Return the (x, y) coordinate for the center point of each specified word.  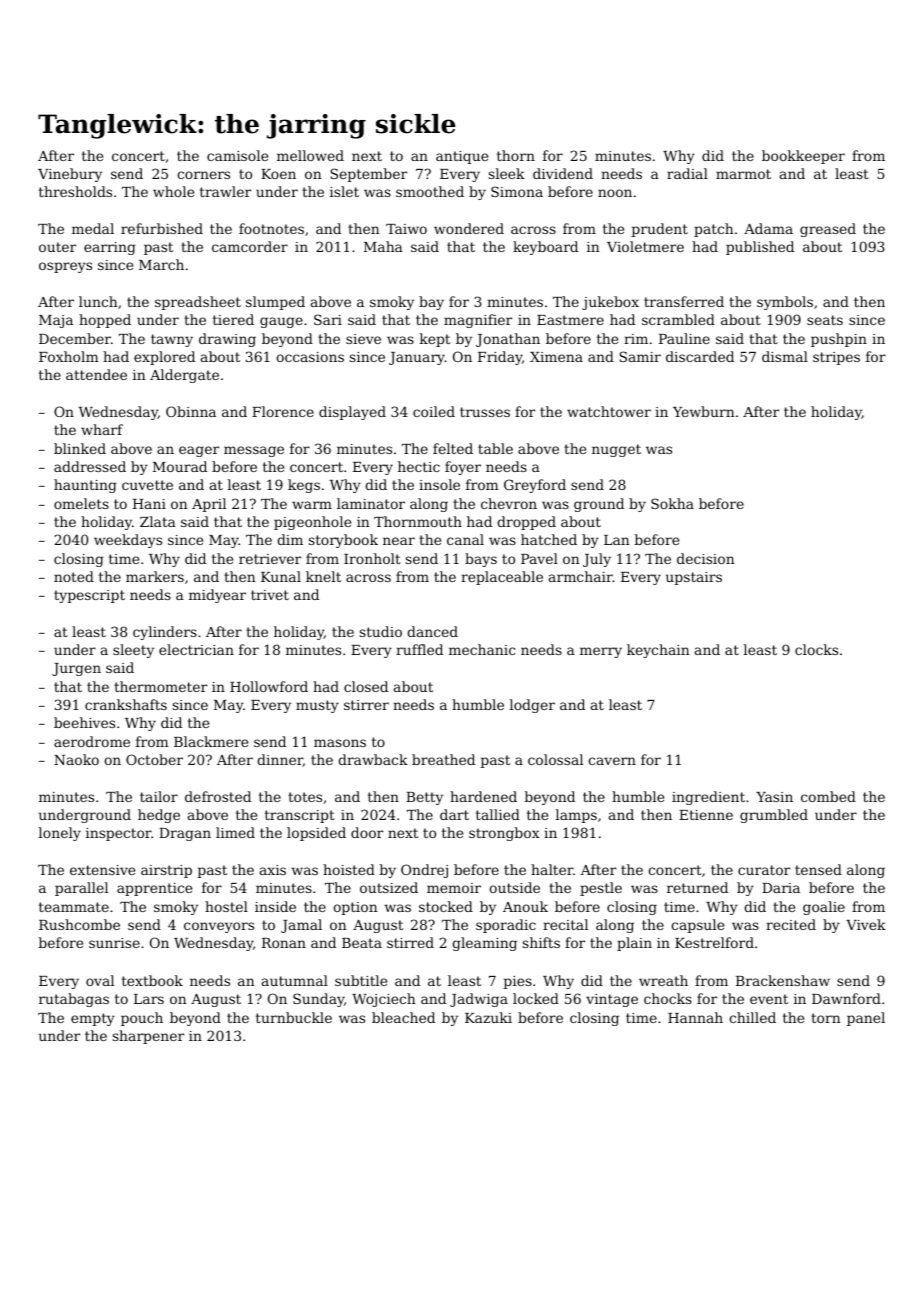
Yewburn (704, 411)
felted (453, 448)
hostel (226, 906)
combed (828, 796)
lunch (98, 301)
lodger (532, 706)
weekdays (128, 541)
